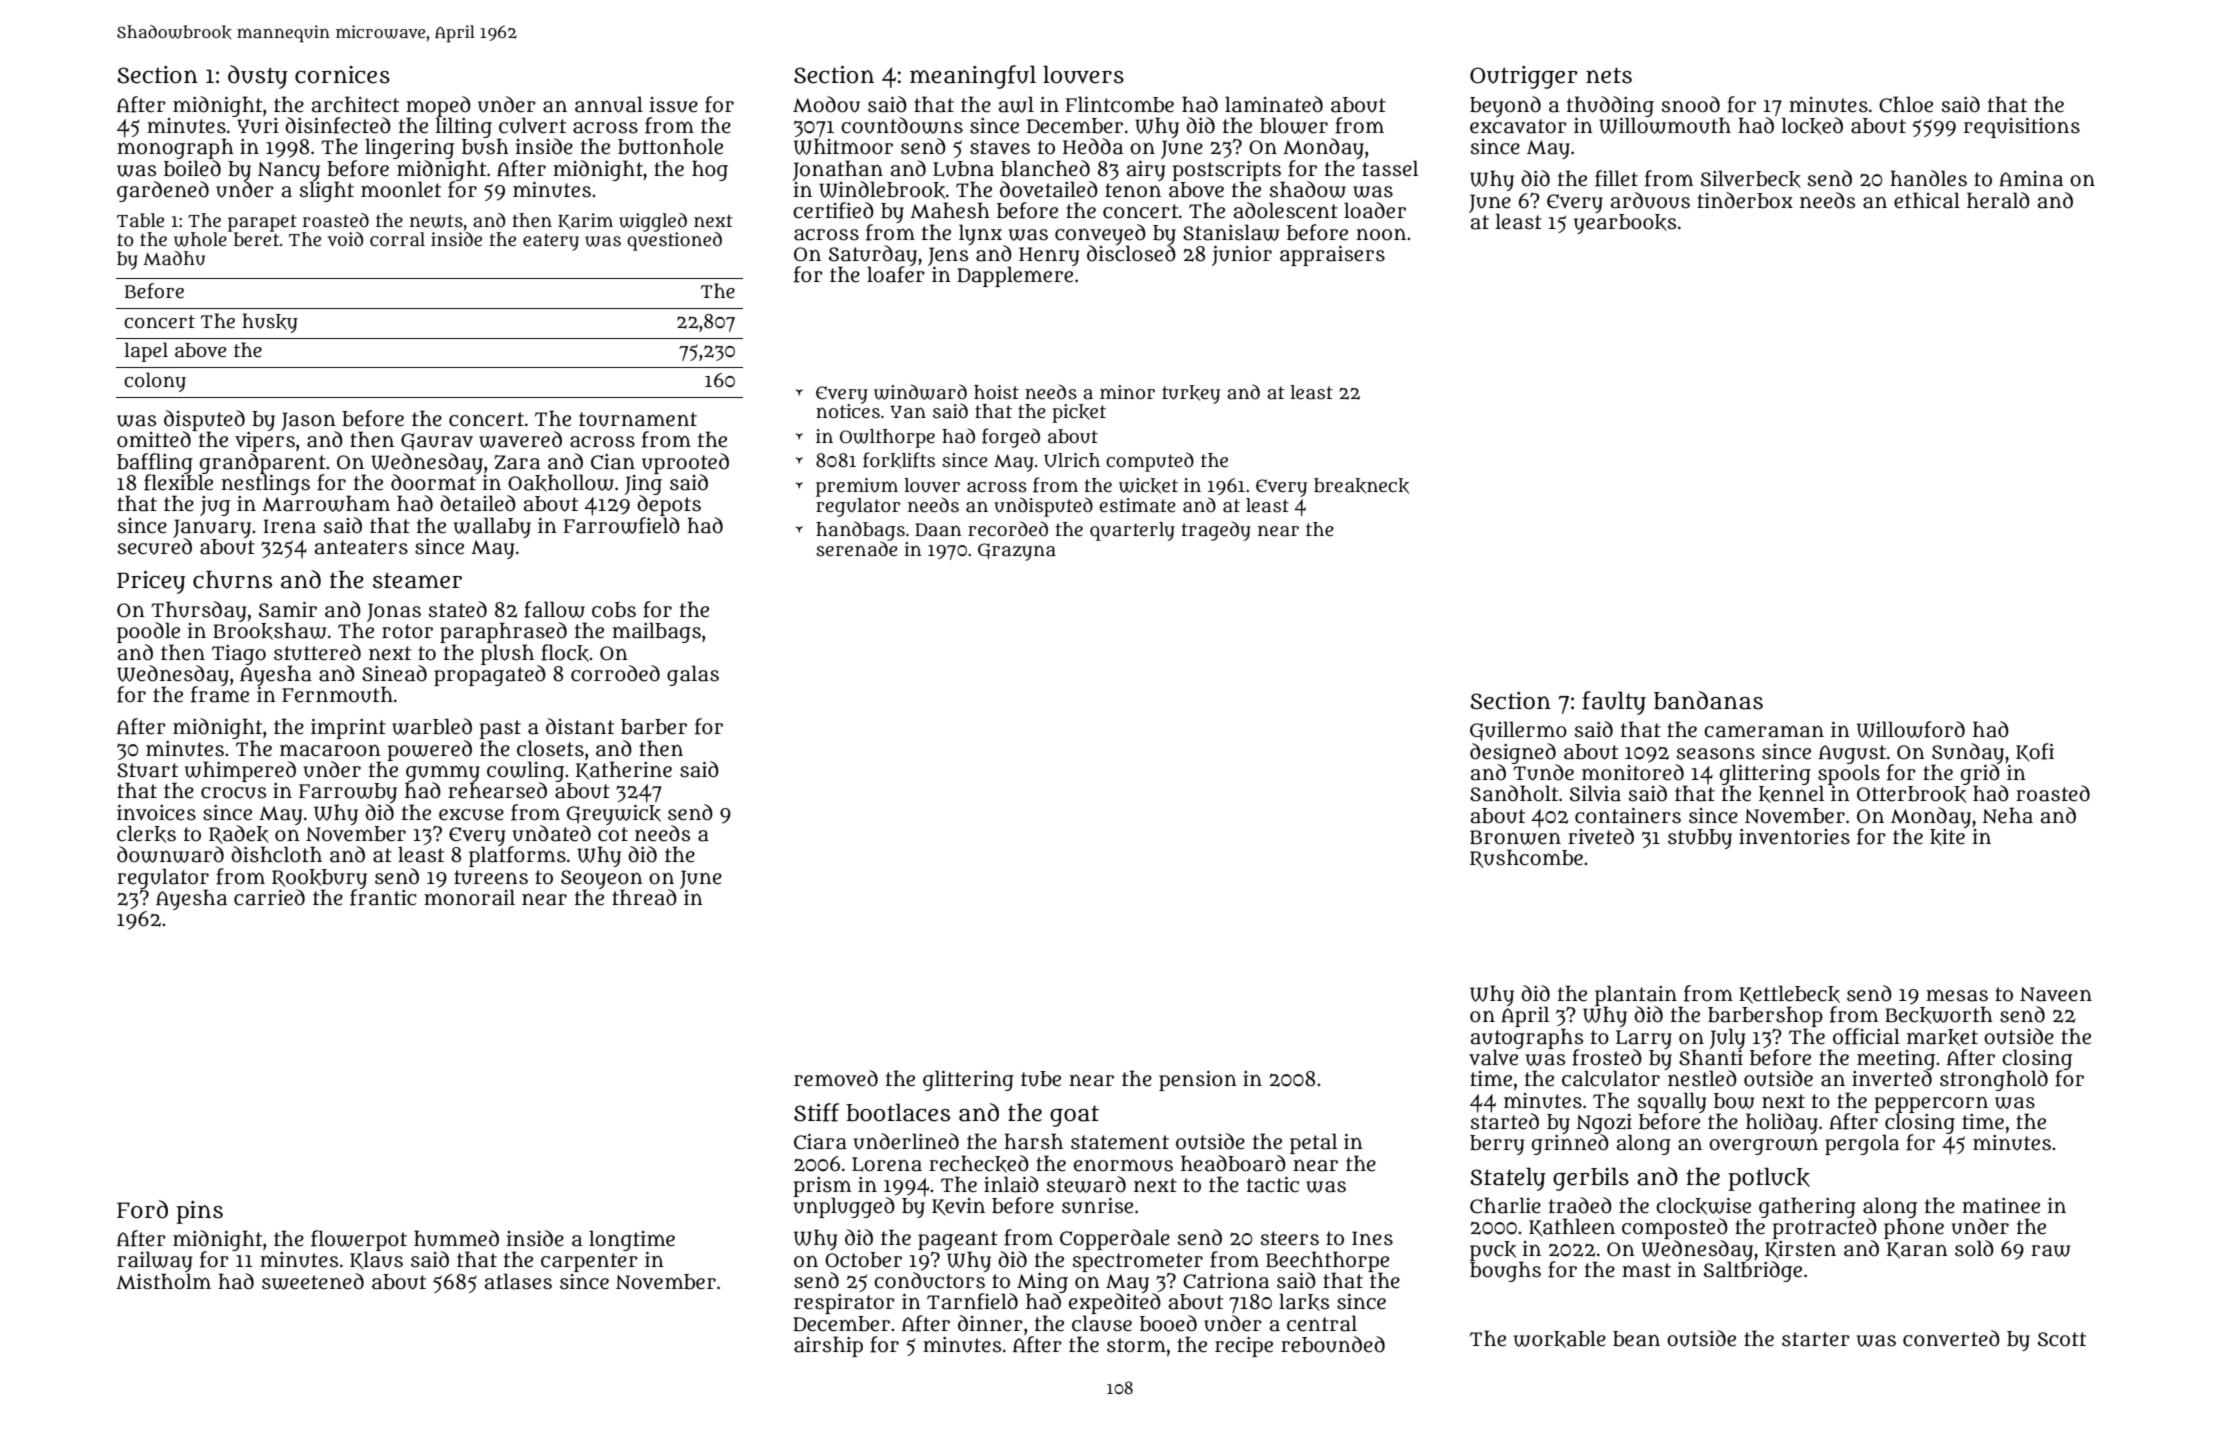 The image size is (2213, 1432). I want to click on airship, so click(828, 1346).
